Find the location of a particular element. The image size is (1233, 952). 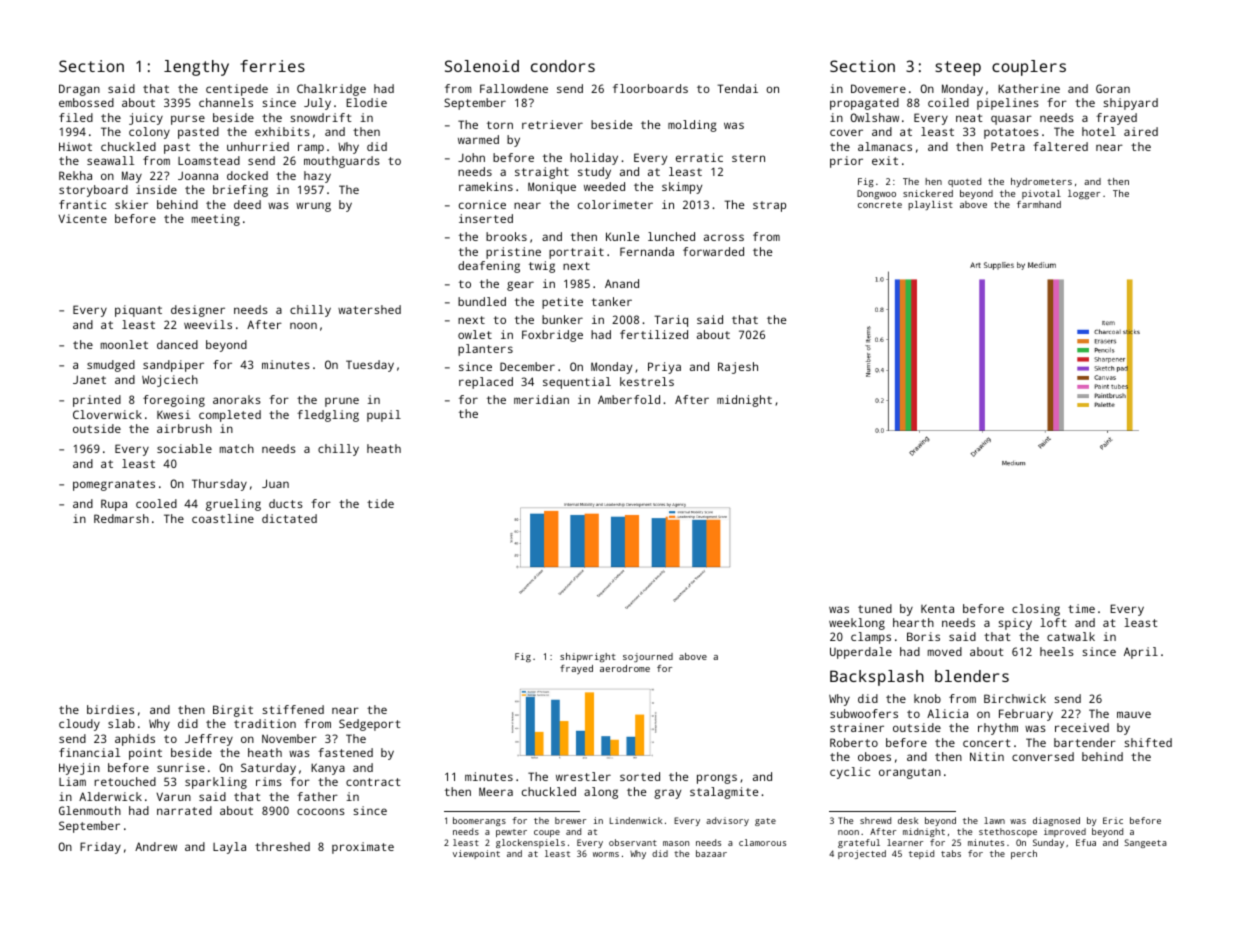

condors is located at coordinates (563, 66).
